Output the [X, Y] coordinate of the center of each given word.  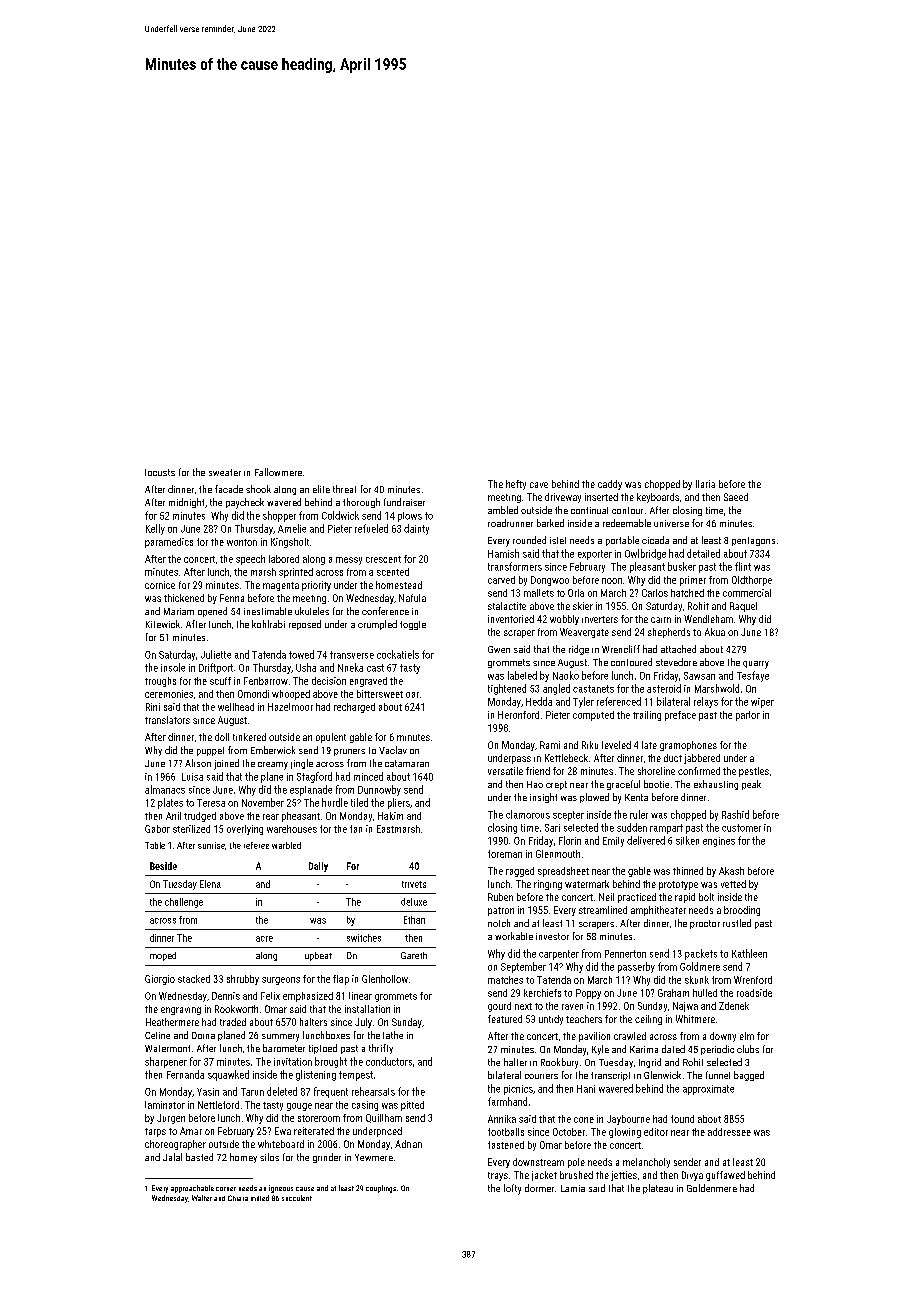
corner [226, 1189]
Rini [153, 707]
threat [344, 489]
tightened [507, 689]
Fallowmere [278, 472]
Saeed [736, 497]
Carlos [655, 593]
